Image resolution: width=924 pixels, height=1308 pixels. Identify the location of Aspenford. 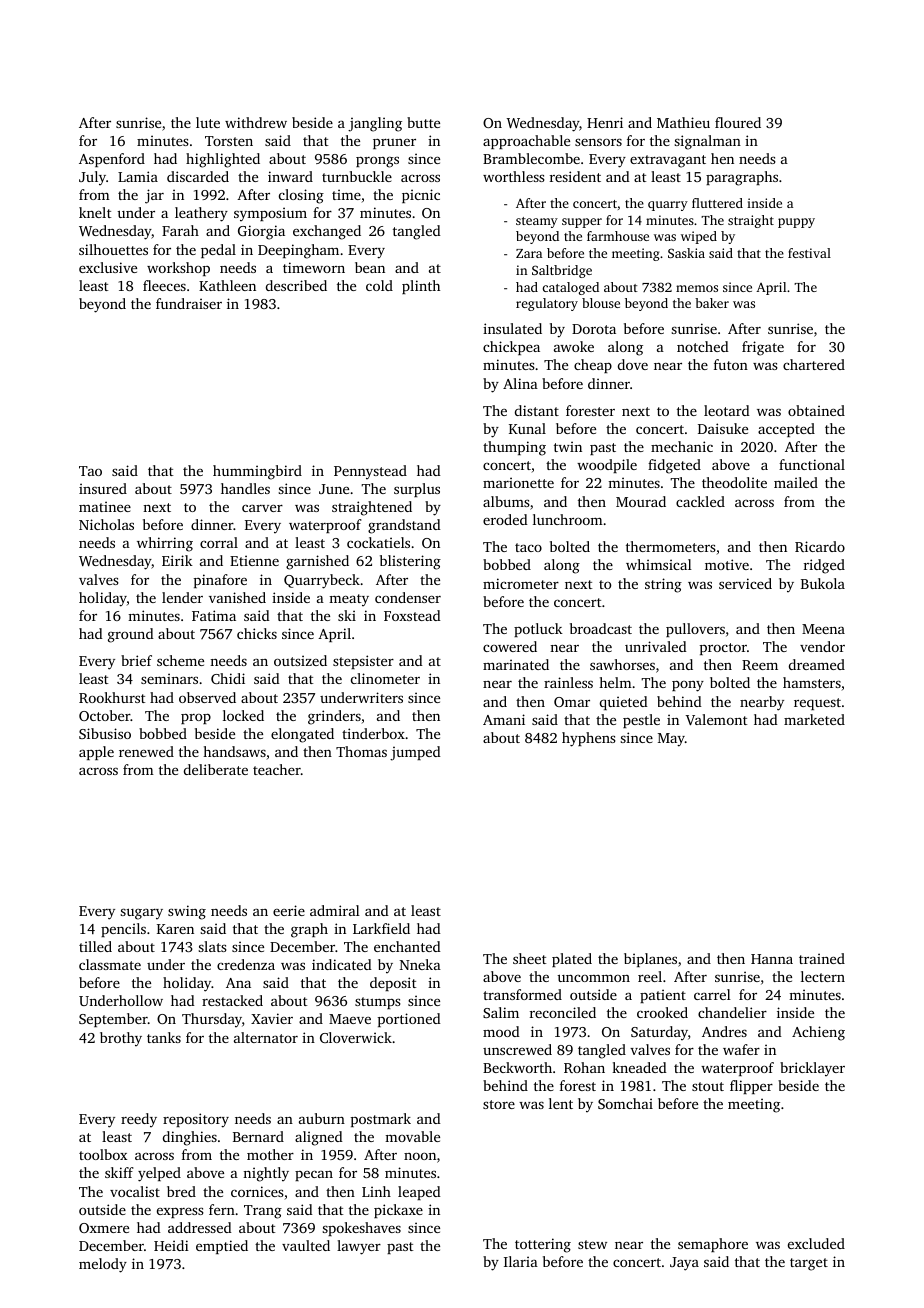
(112, 160).
